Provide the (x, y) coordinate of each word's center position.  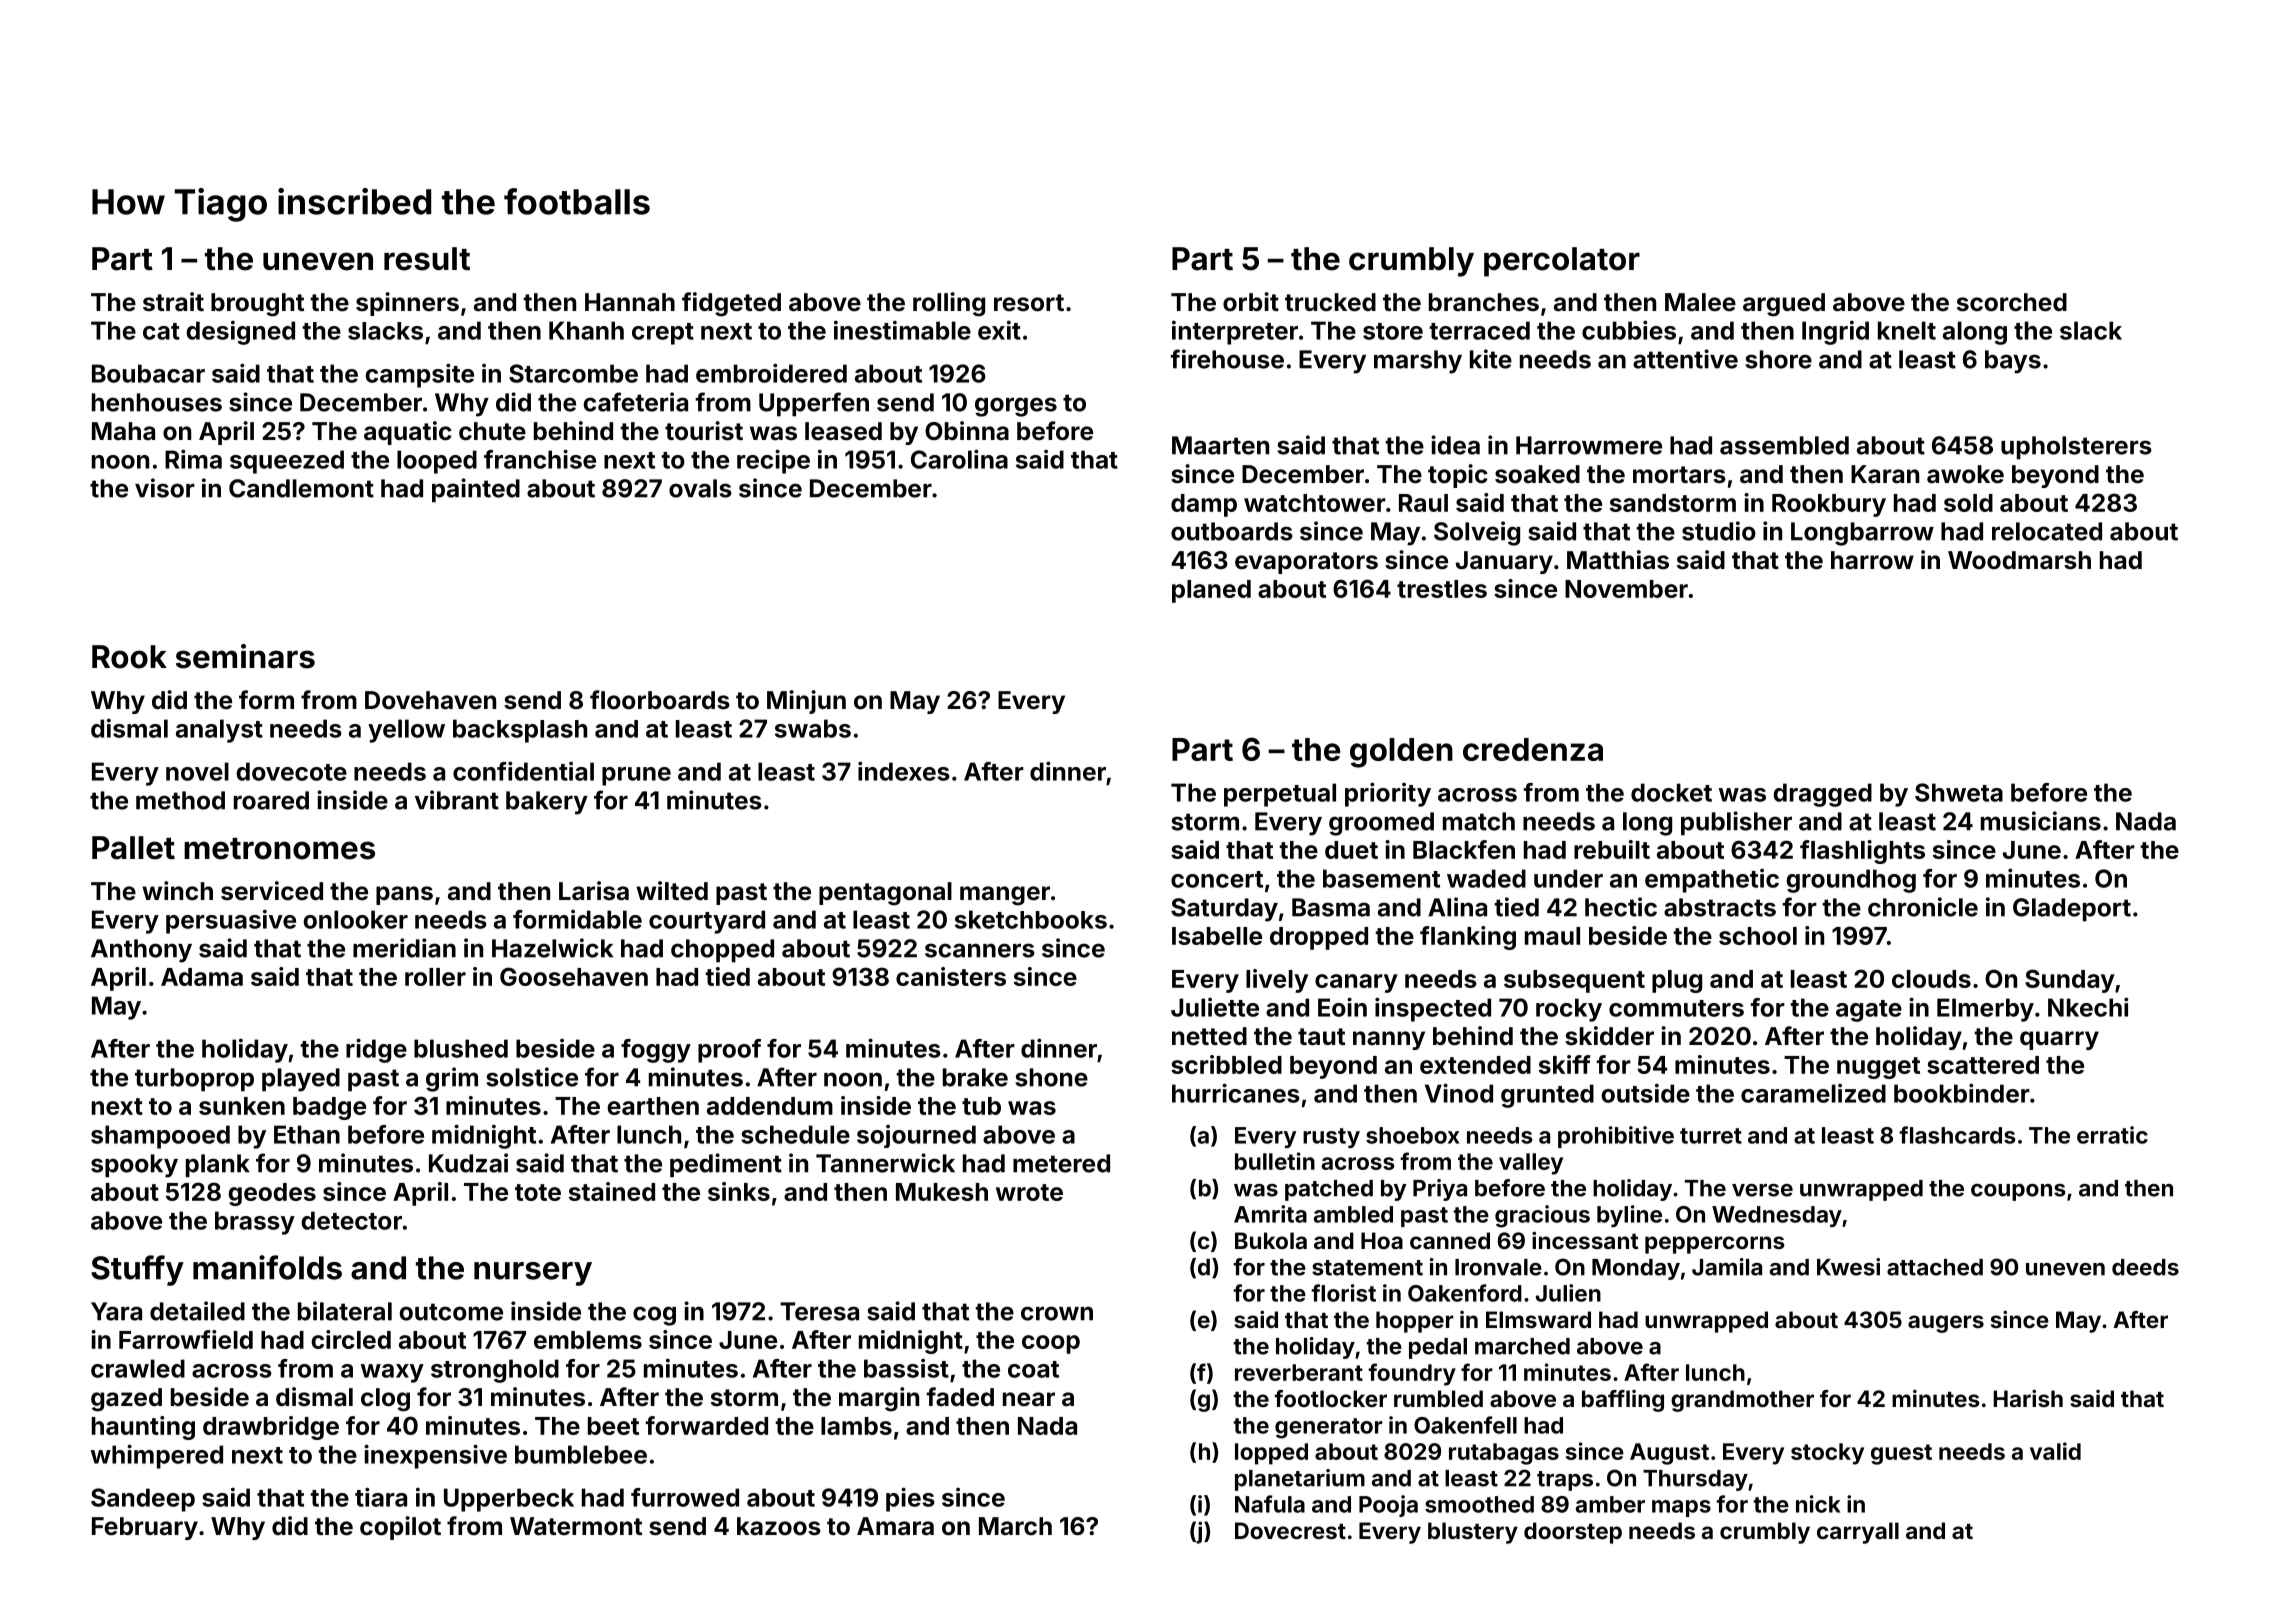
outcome (451, 1312)
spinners (407, 304)
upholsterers (2076, 448)
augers (1946, 1324)
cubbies (1629, 330)
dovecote (291, 771)
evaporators (1306, 563)
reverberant (1299, 1372)
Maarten (1220, 445)
